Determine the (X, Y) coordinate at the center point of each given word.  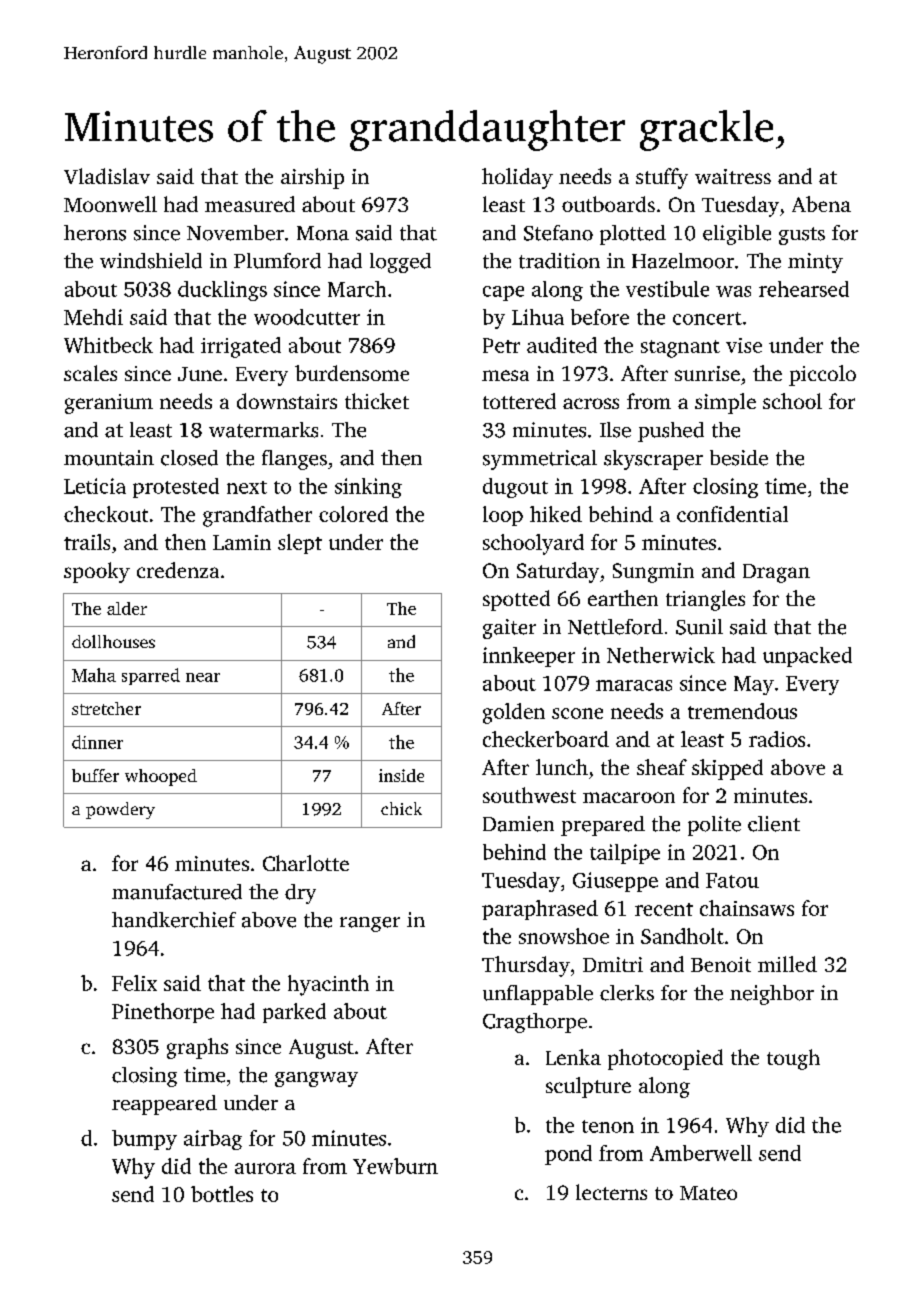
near (203, 677)
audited (562, 345)
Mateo (708, 1193)
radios (777, 739)
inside (401, 775)
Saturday (558, 572)
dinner (97, 742)
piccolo (822, 375)
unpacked (807, 657)
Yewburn (395, 1166)
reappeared (164, 1105)
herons (95, 233)
